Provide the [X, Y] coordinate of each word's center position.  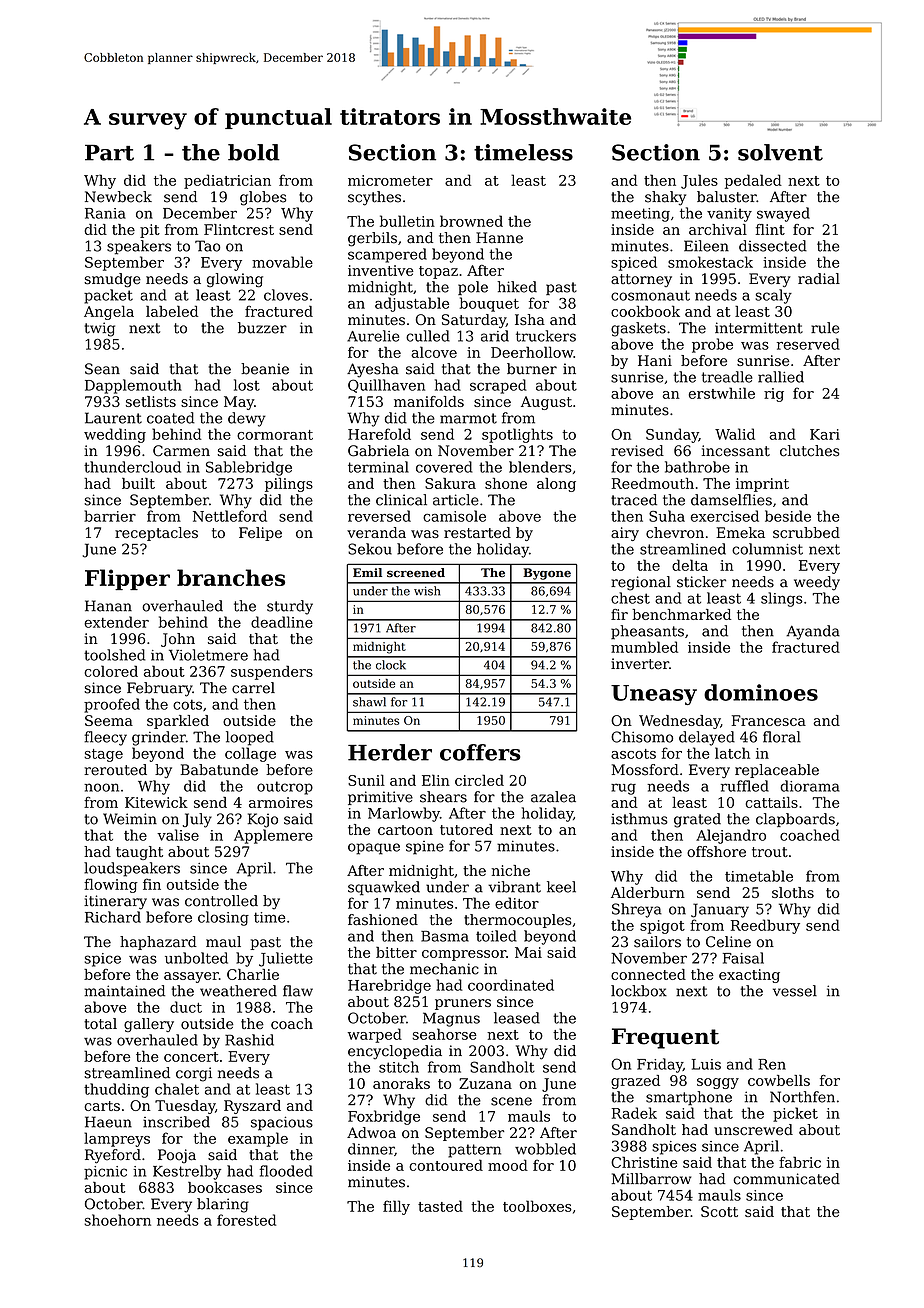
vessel [795, 991]
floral [782, 737]
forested [246, 1220]
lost [247, 385]
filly [396, 1207]
